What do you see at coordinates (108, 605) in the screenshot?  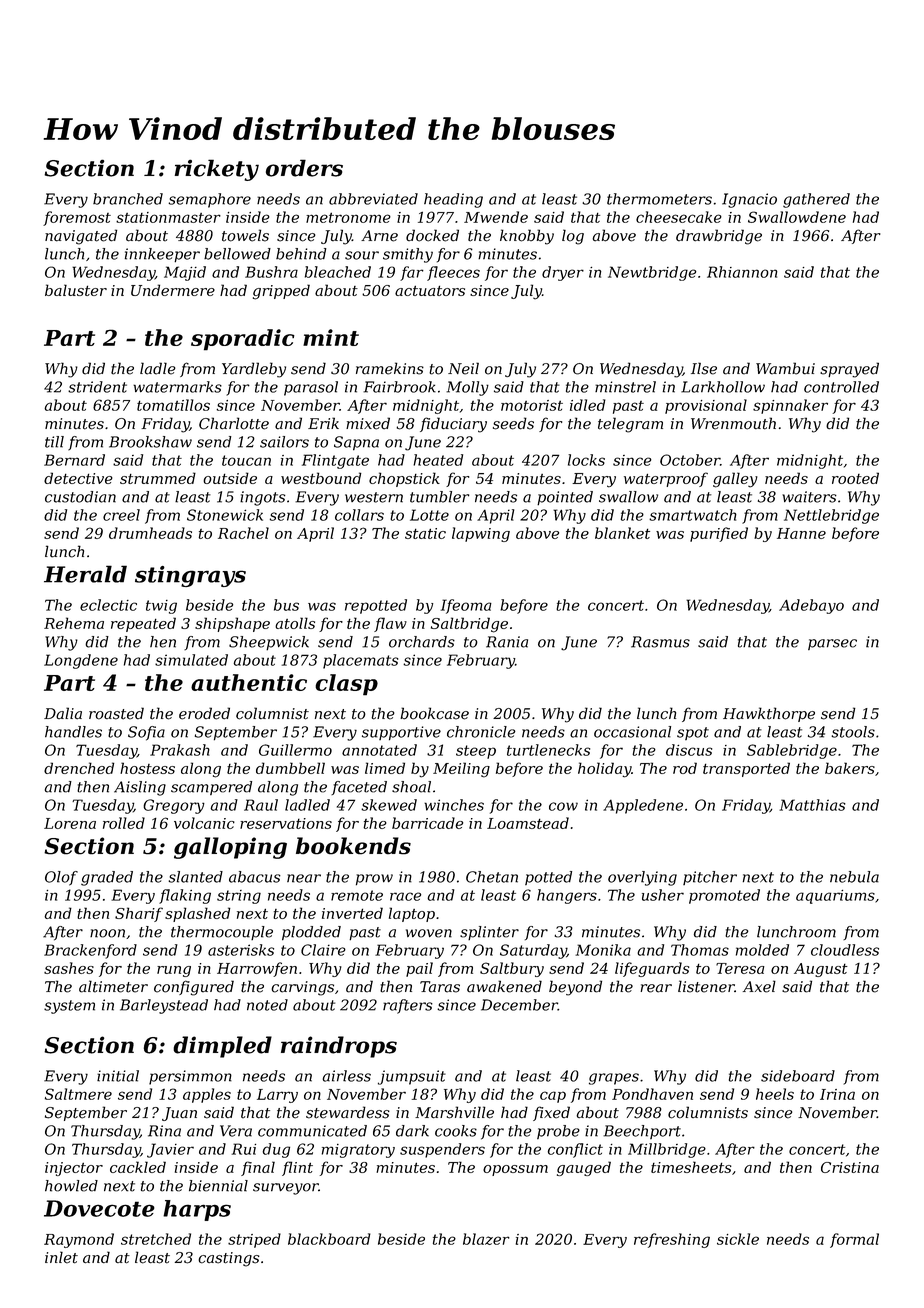 I see `eclectic` at bounding box center [108, 605].
